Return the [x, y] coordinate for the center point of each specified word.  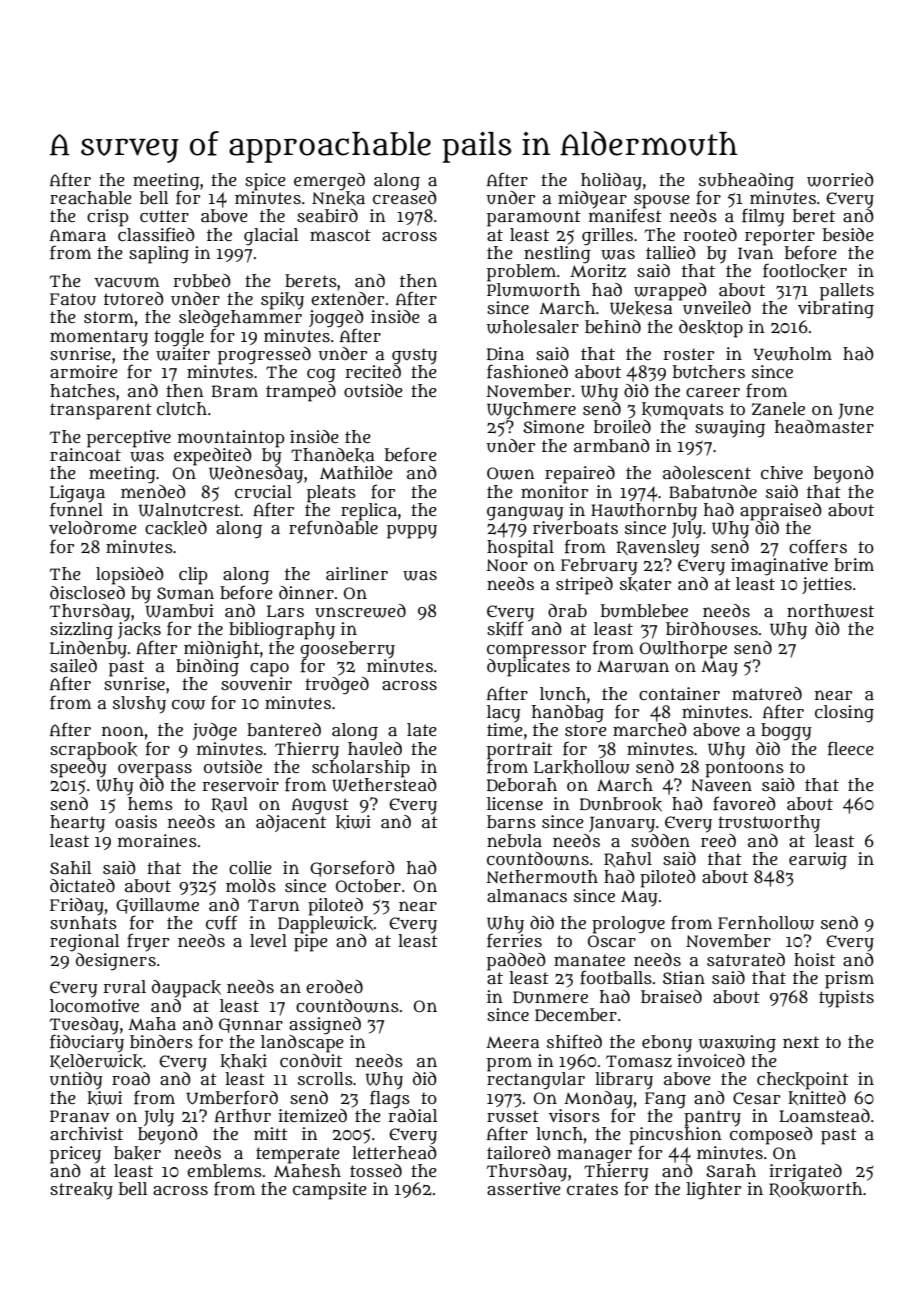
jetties [827, 585]
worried [840, 180]
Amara [78, 235]
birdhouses [712, 629]
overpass [155, 771]
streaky [81, 1191]
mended [153, 491]
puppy [412, 532]
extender [347, 298]
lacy [504, 714]
